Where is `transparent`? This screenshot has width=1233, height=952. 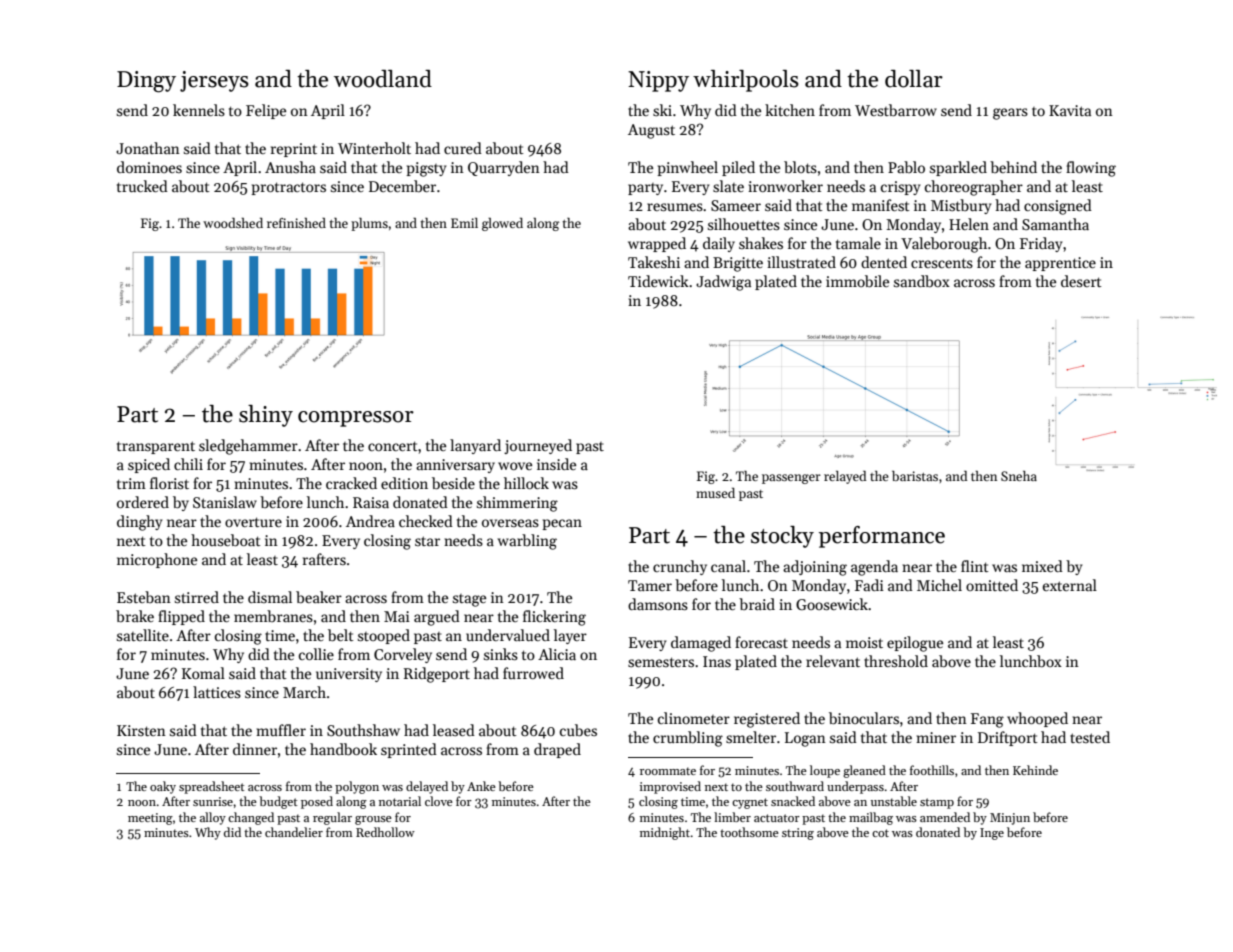
transparent is located at coordinates (156, 447).
